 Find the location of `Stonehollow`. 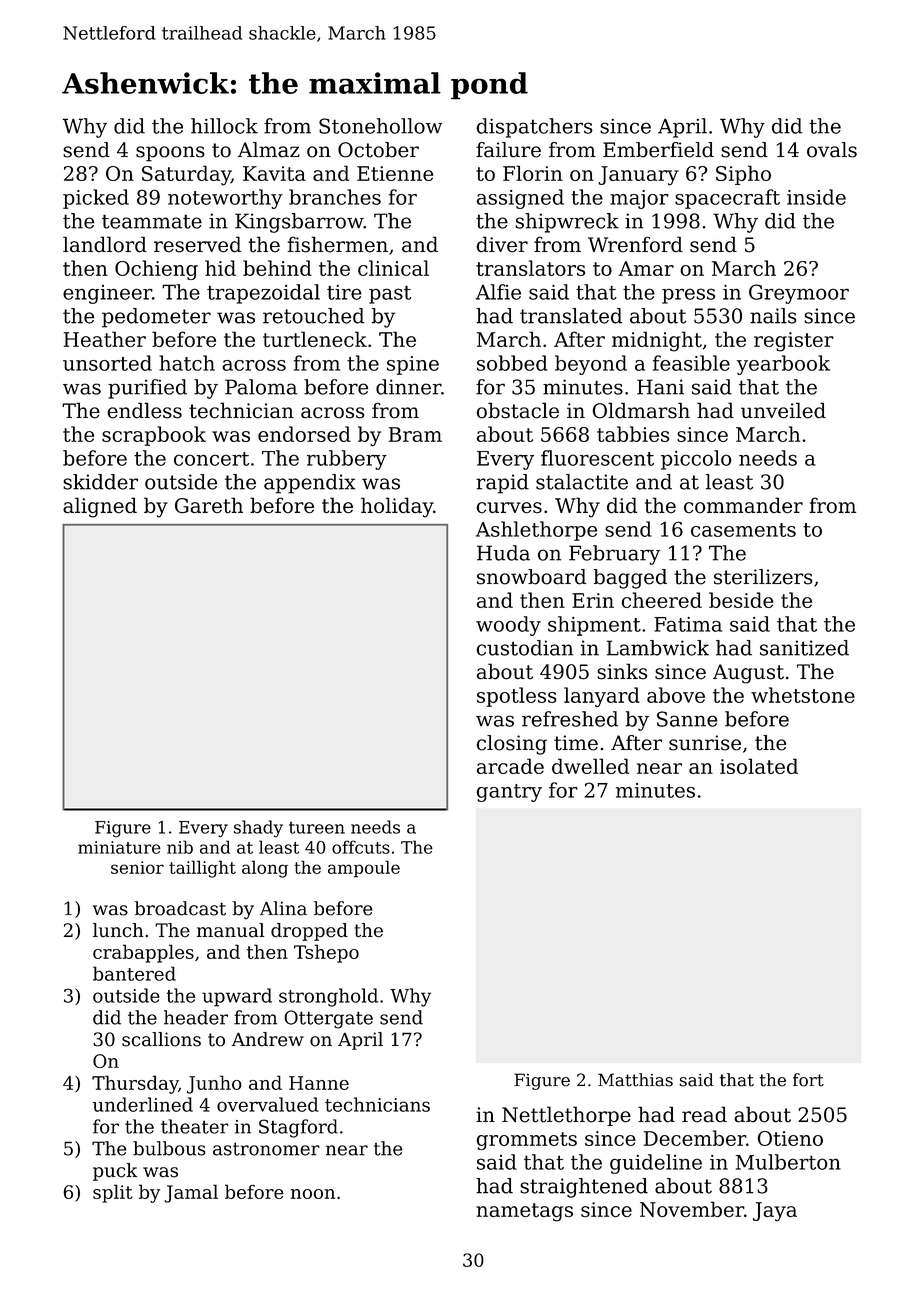

Stonehollow is located at coordinates (380, 126).
